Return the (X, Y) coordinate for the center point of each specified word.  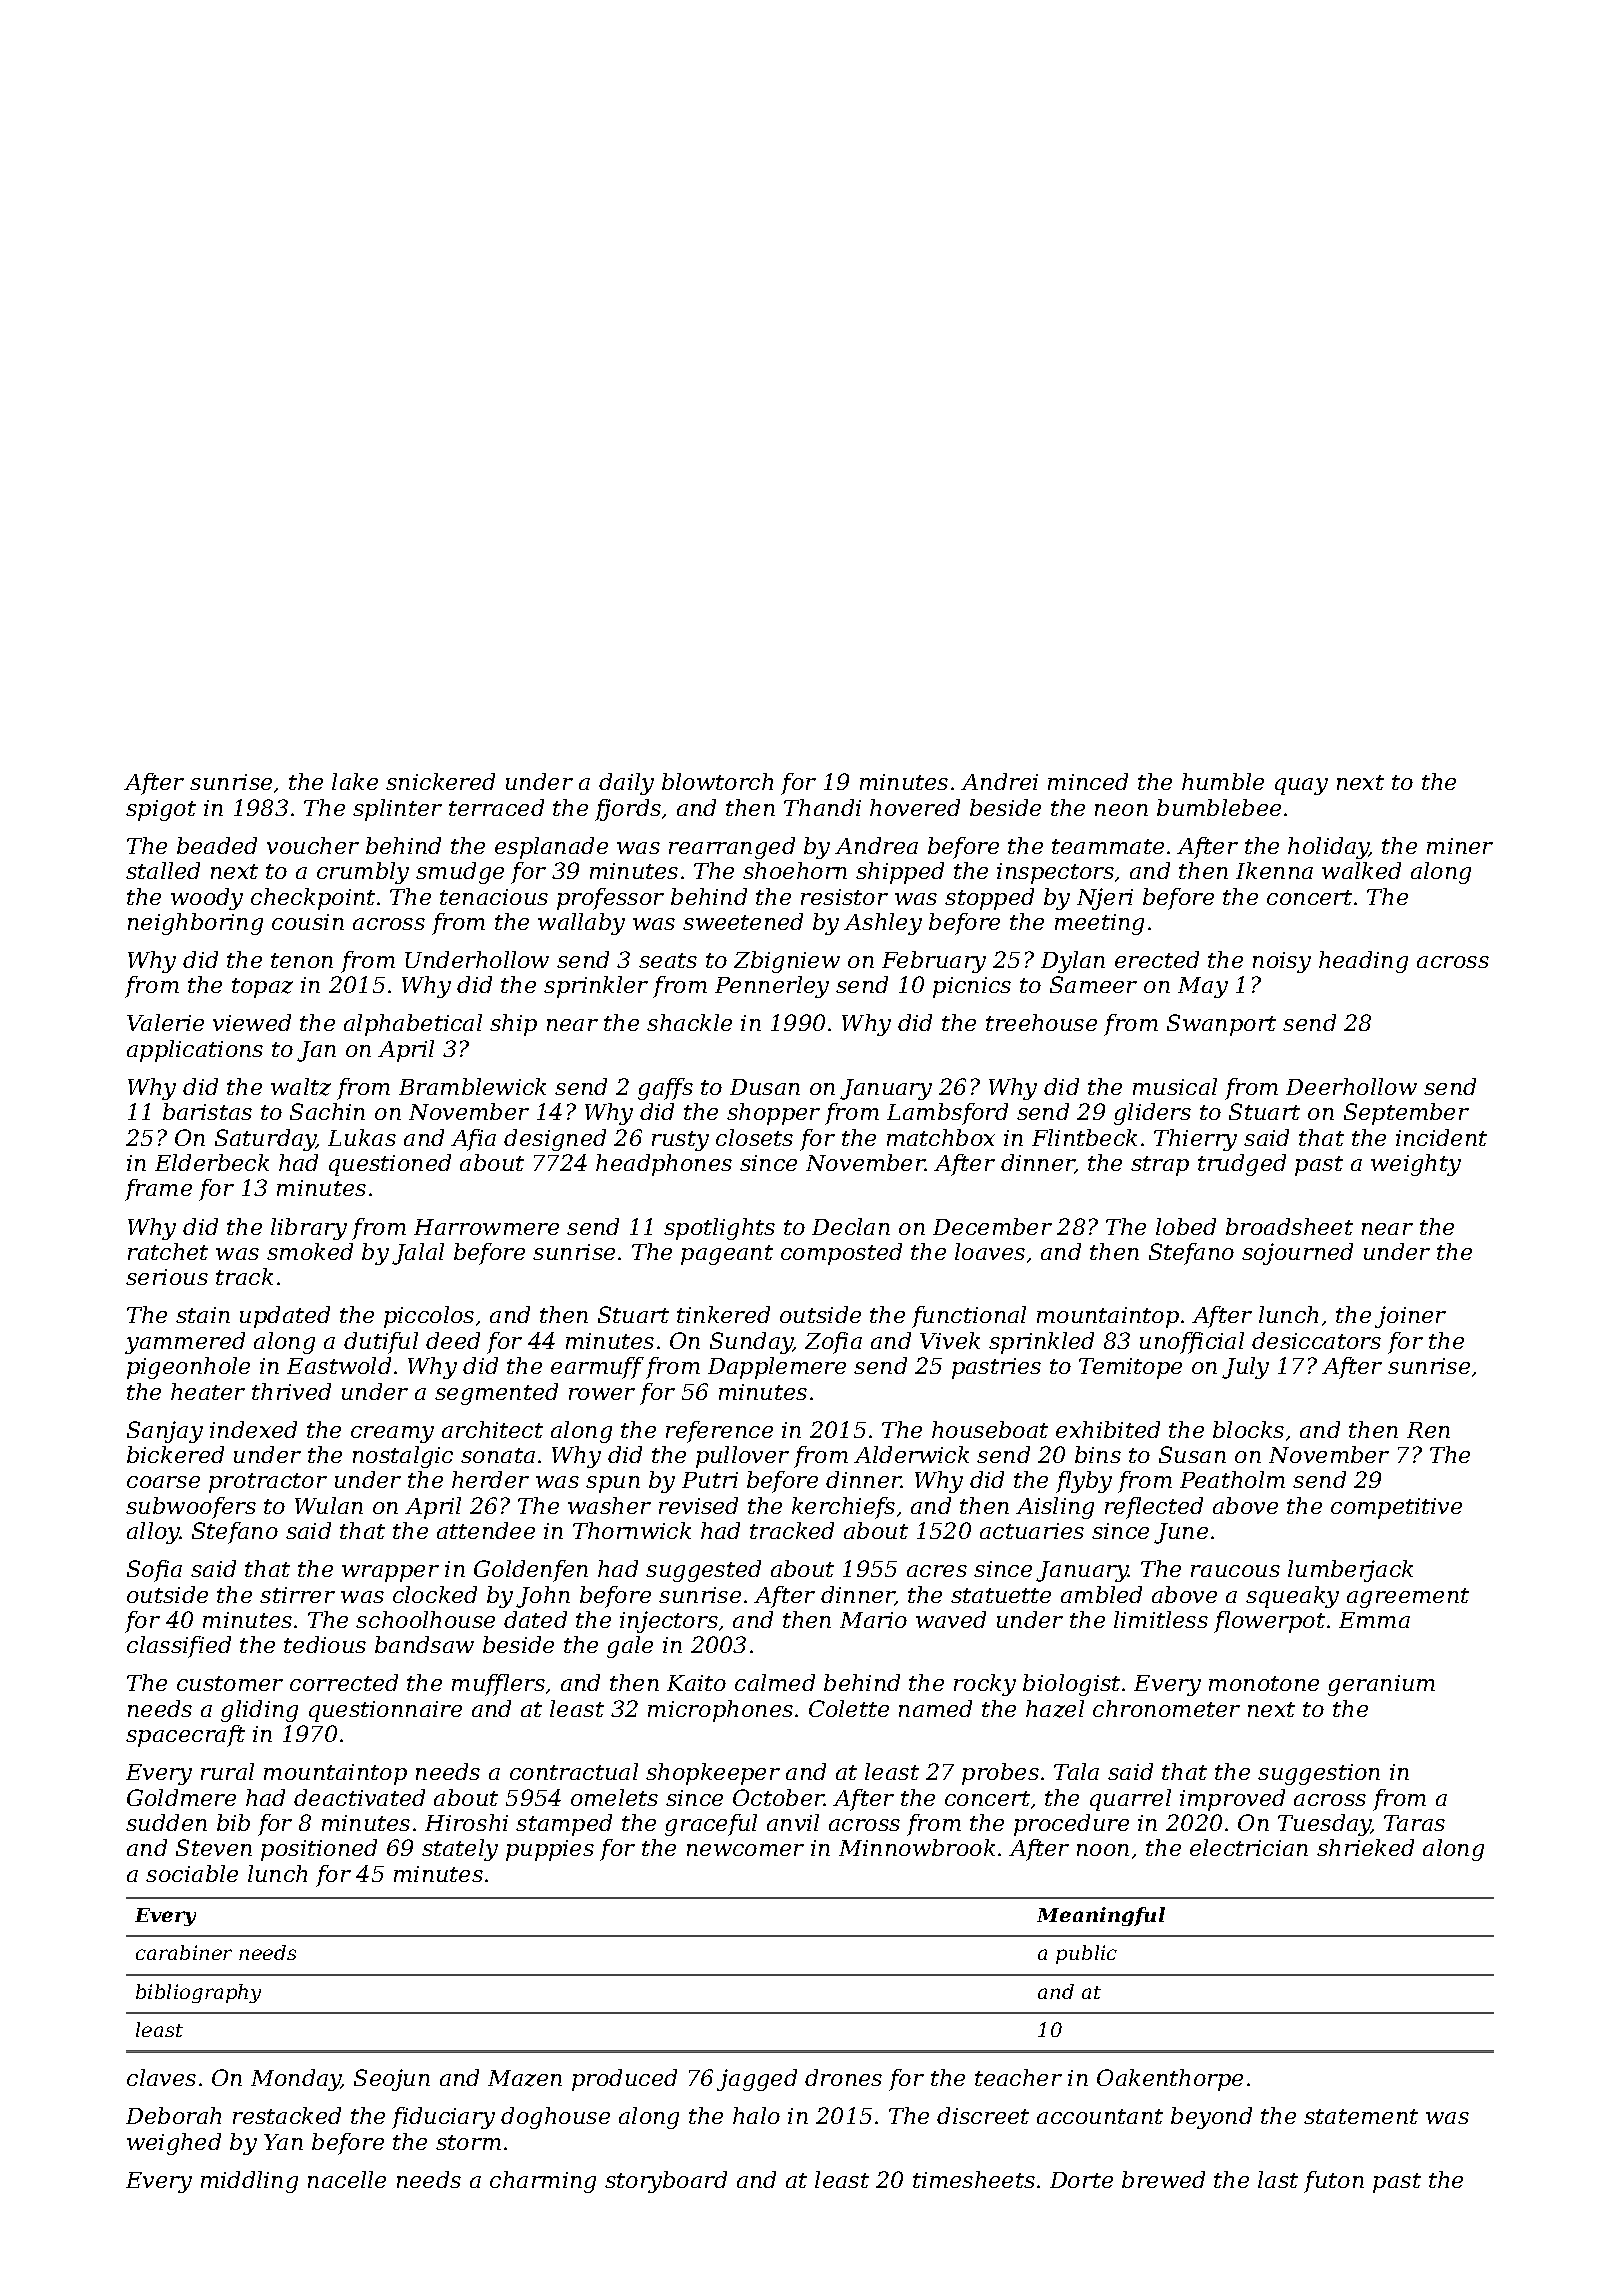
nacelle (347, 2179)
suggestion (1319, 1774)
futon (1334, 2182)
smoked (310, 1251)
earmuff (597, 1368)
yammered (185, 1343)
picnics (972, 987)
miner (1460, 846)
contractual (574, 1771)
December (992, 1226)
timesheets (974, 2179)
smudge (460, 873)
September (1406, 1114)
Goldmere (181, 1797)
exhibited (1108, 1429)
